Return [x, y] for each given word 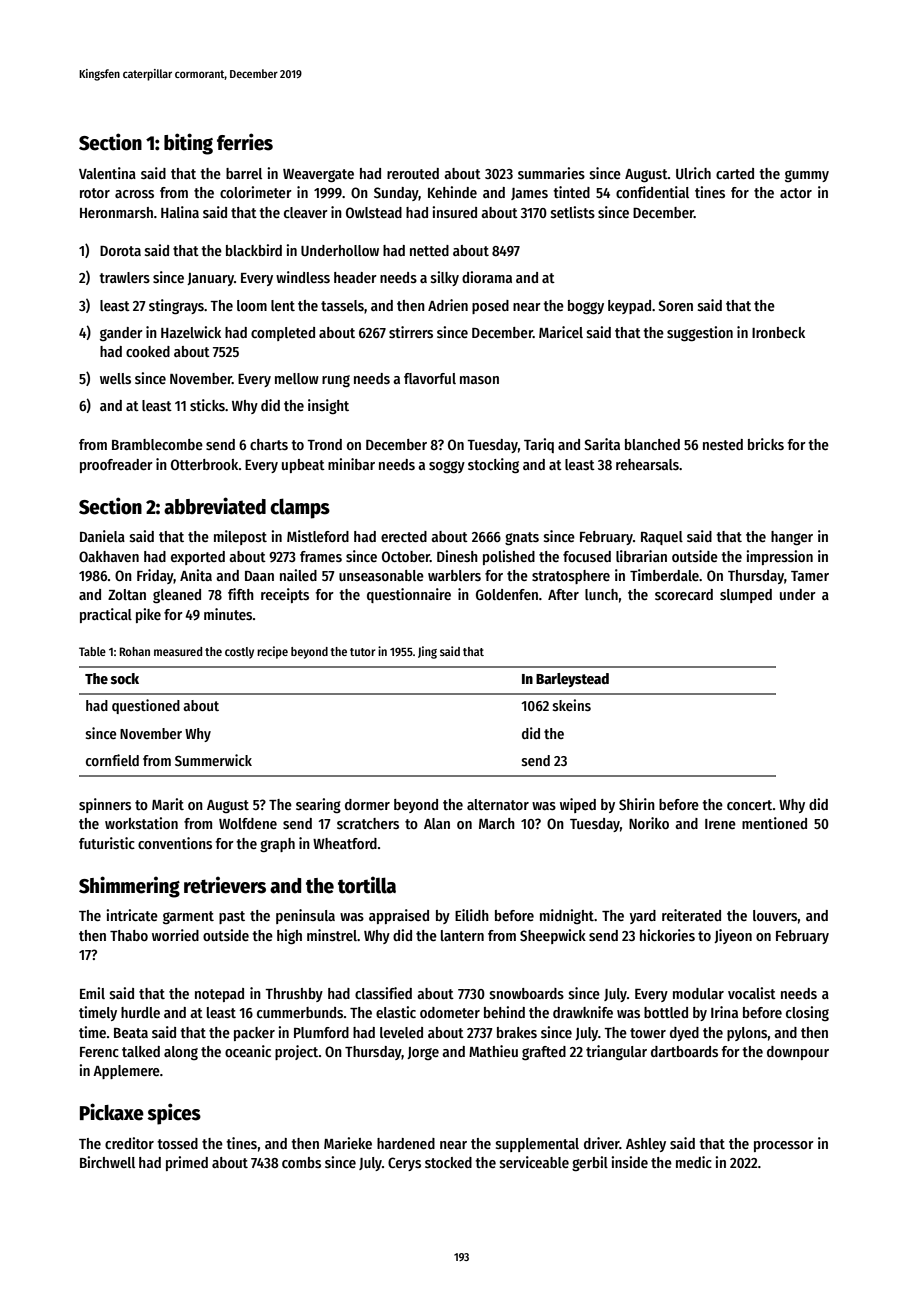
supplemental [537, 1145]
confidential [652, 192]
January [210, 279]
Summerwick [213, 760]
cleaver [306, 212]
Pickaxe [112, 1112]
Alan [437, 823]
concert [750, 805]
